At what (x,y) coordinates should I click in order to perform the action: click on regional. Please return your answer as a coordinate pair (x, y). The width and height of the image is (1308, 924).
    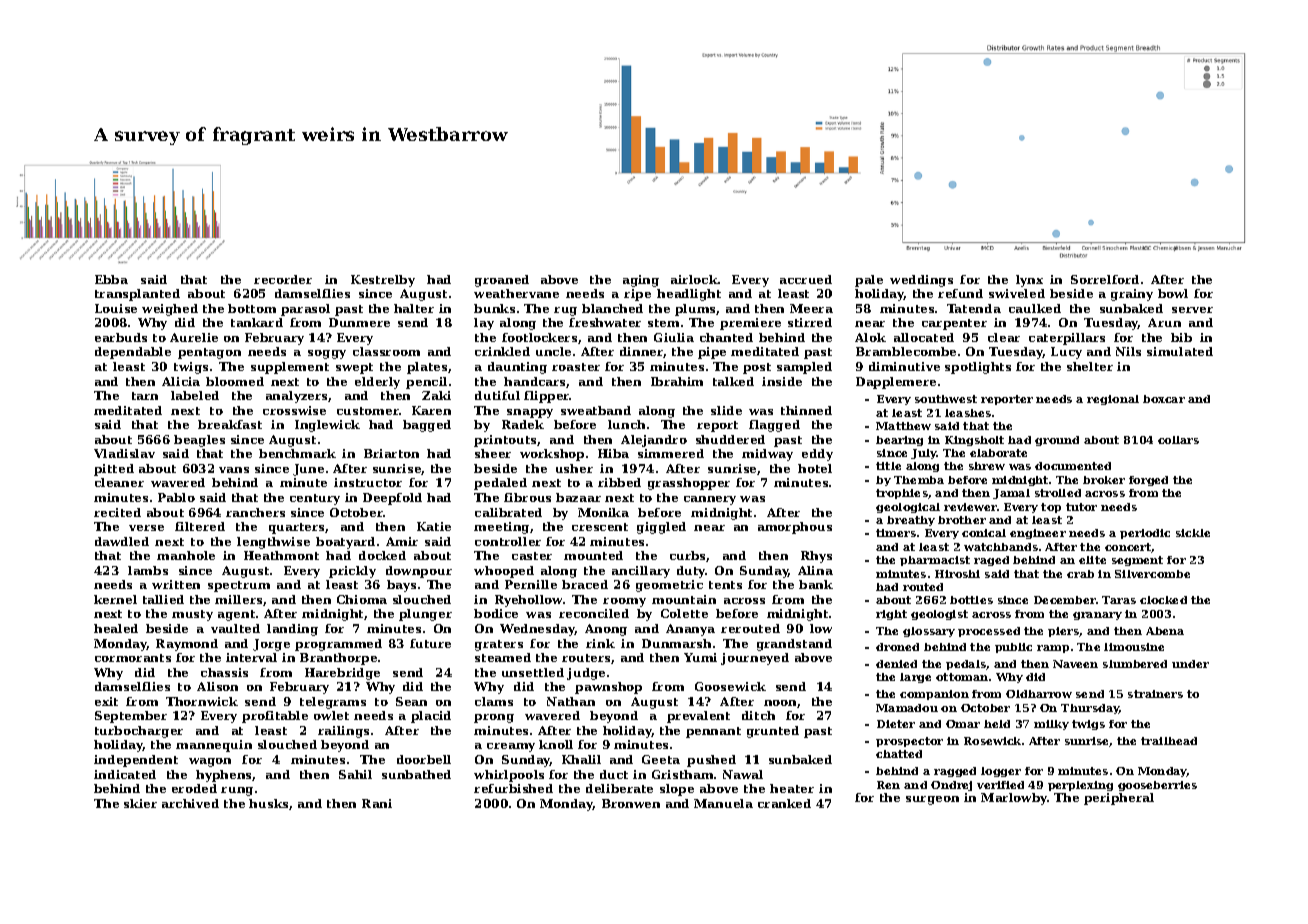
    Looking at the image, I should click on (1113, 400).
